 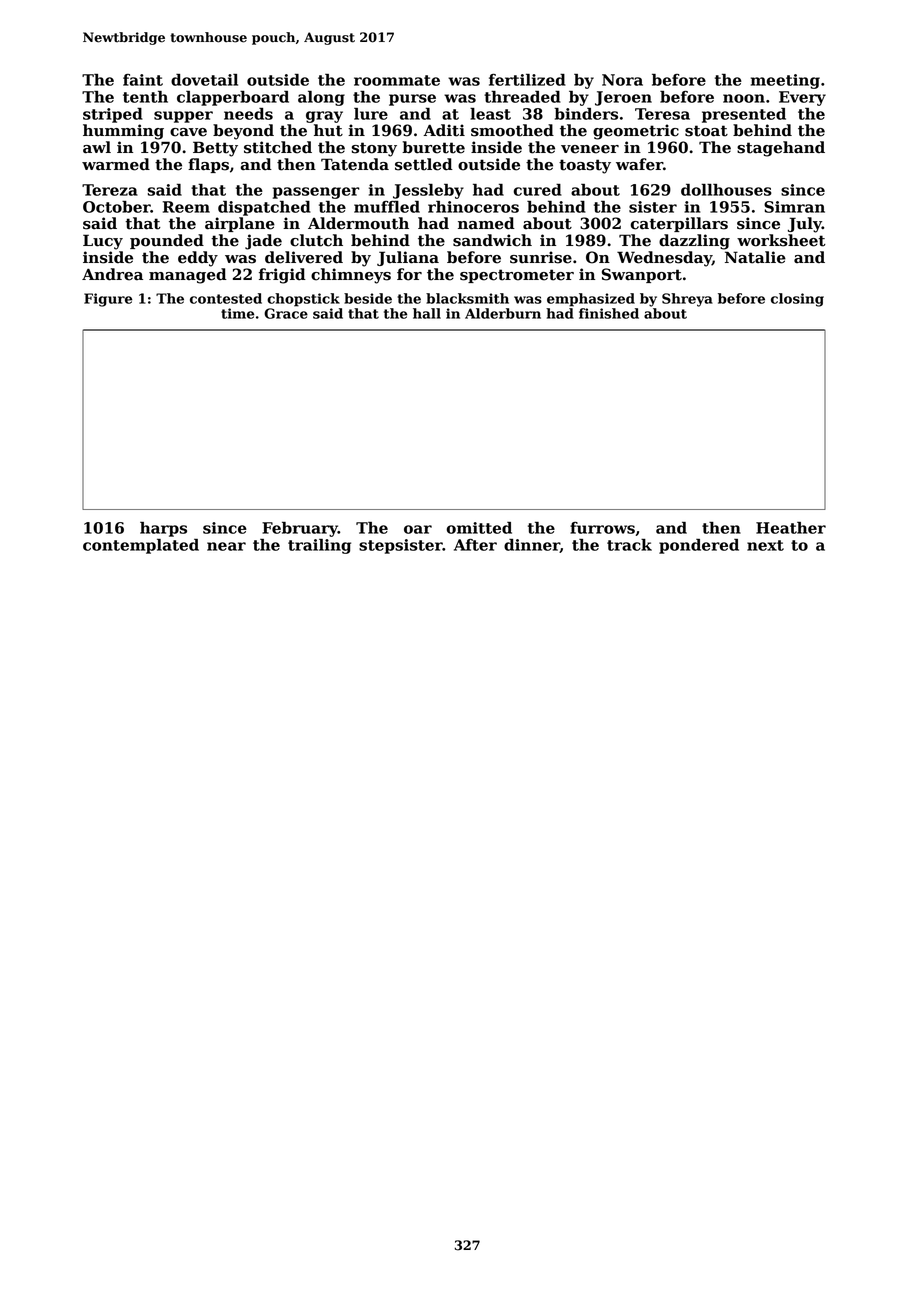 I want to click on Heather, so click(x=791, y=528).
